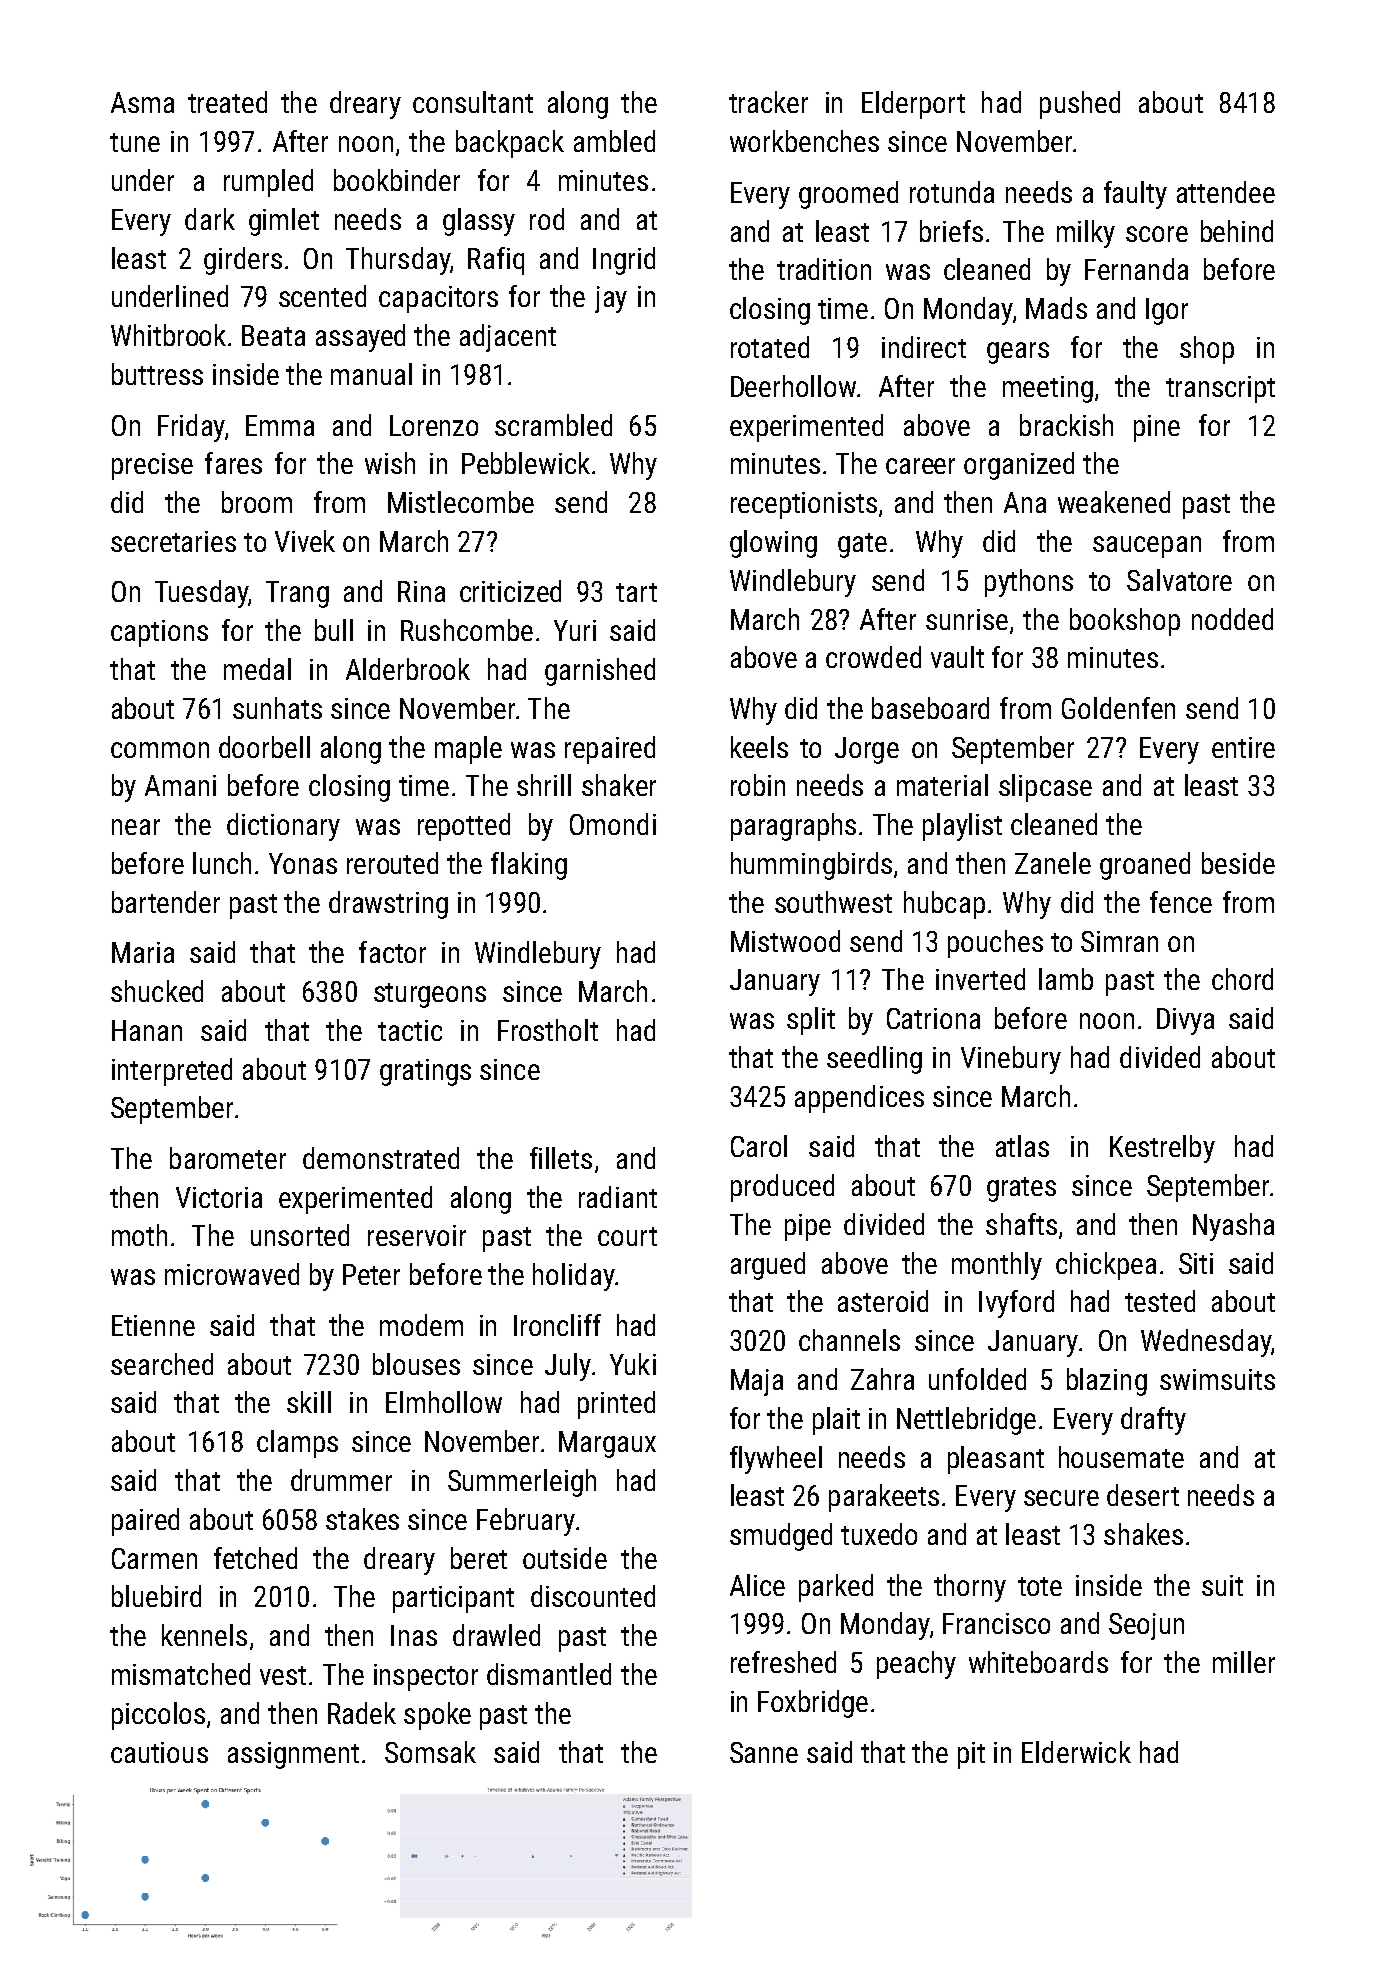  I want to click on pushed, so click(1080, 105).
